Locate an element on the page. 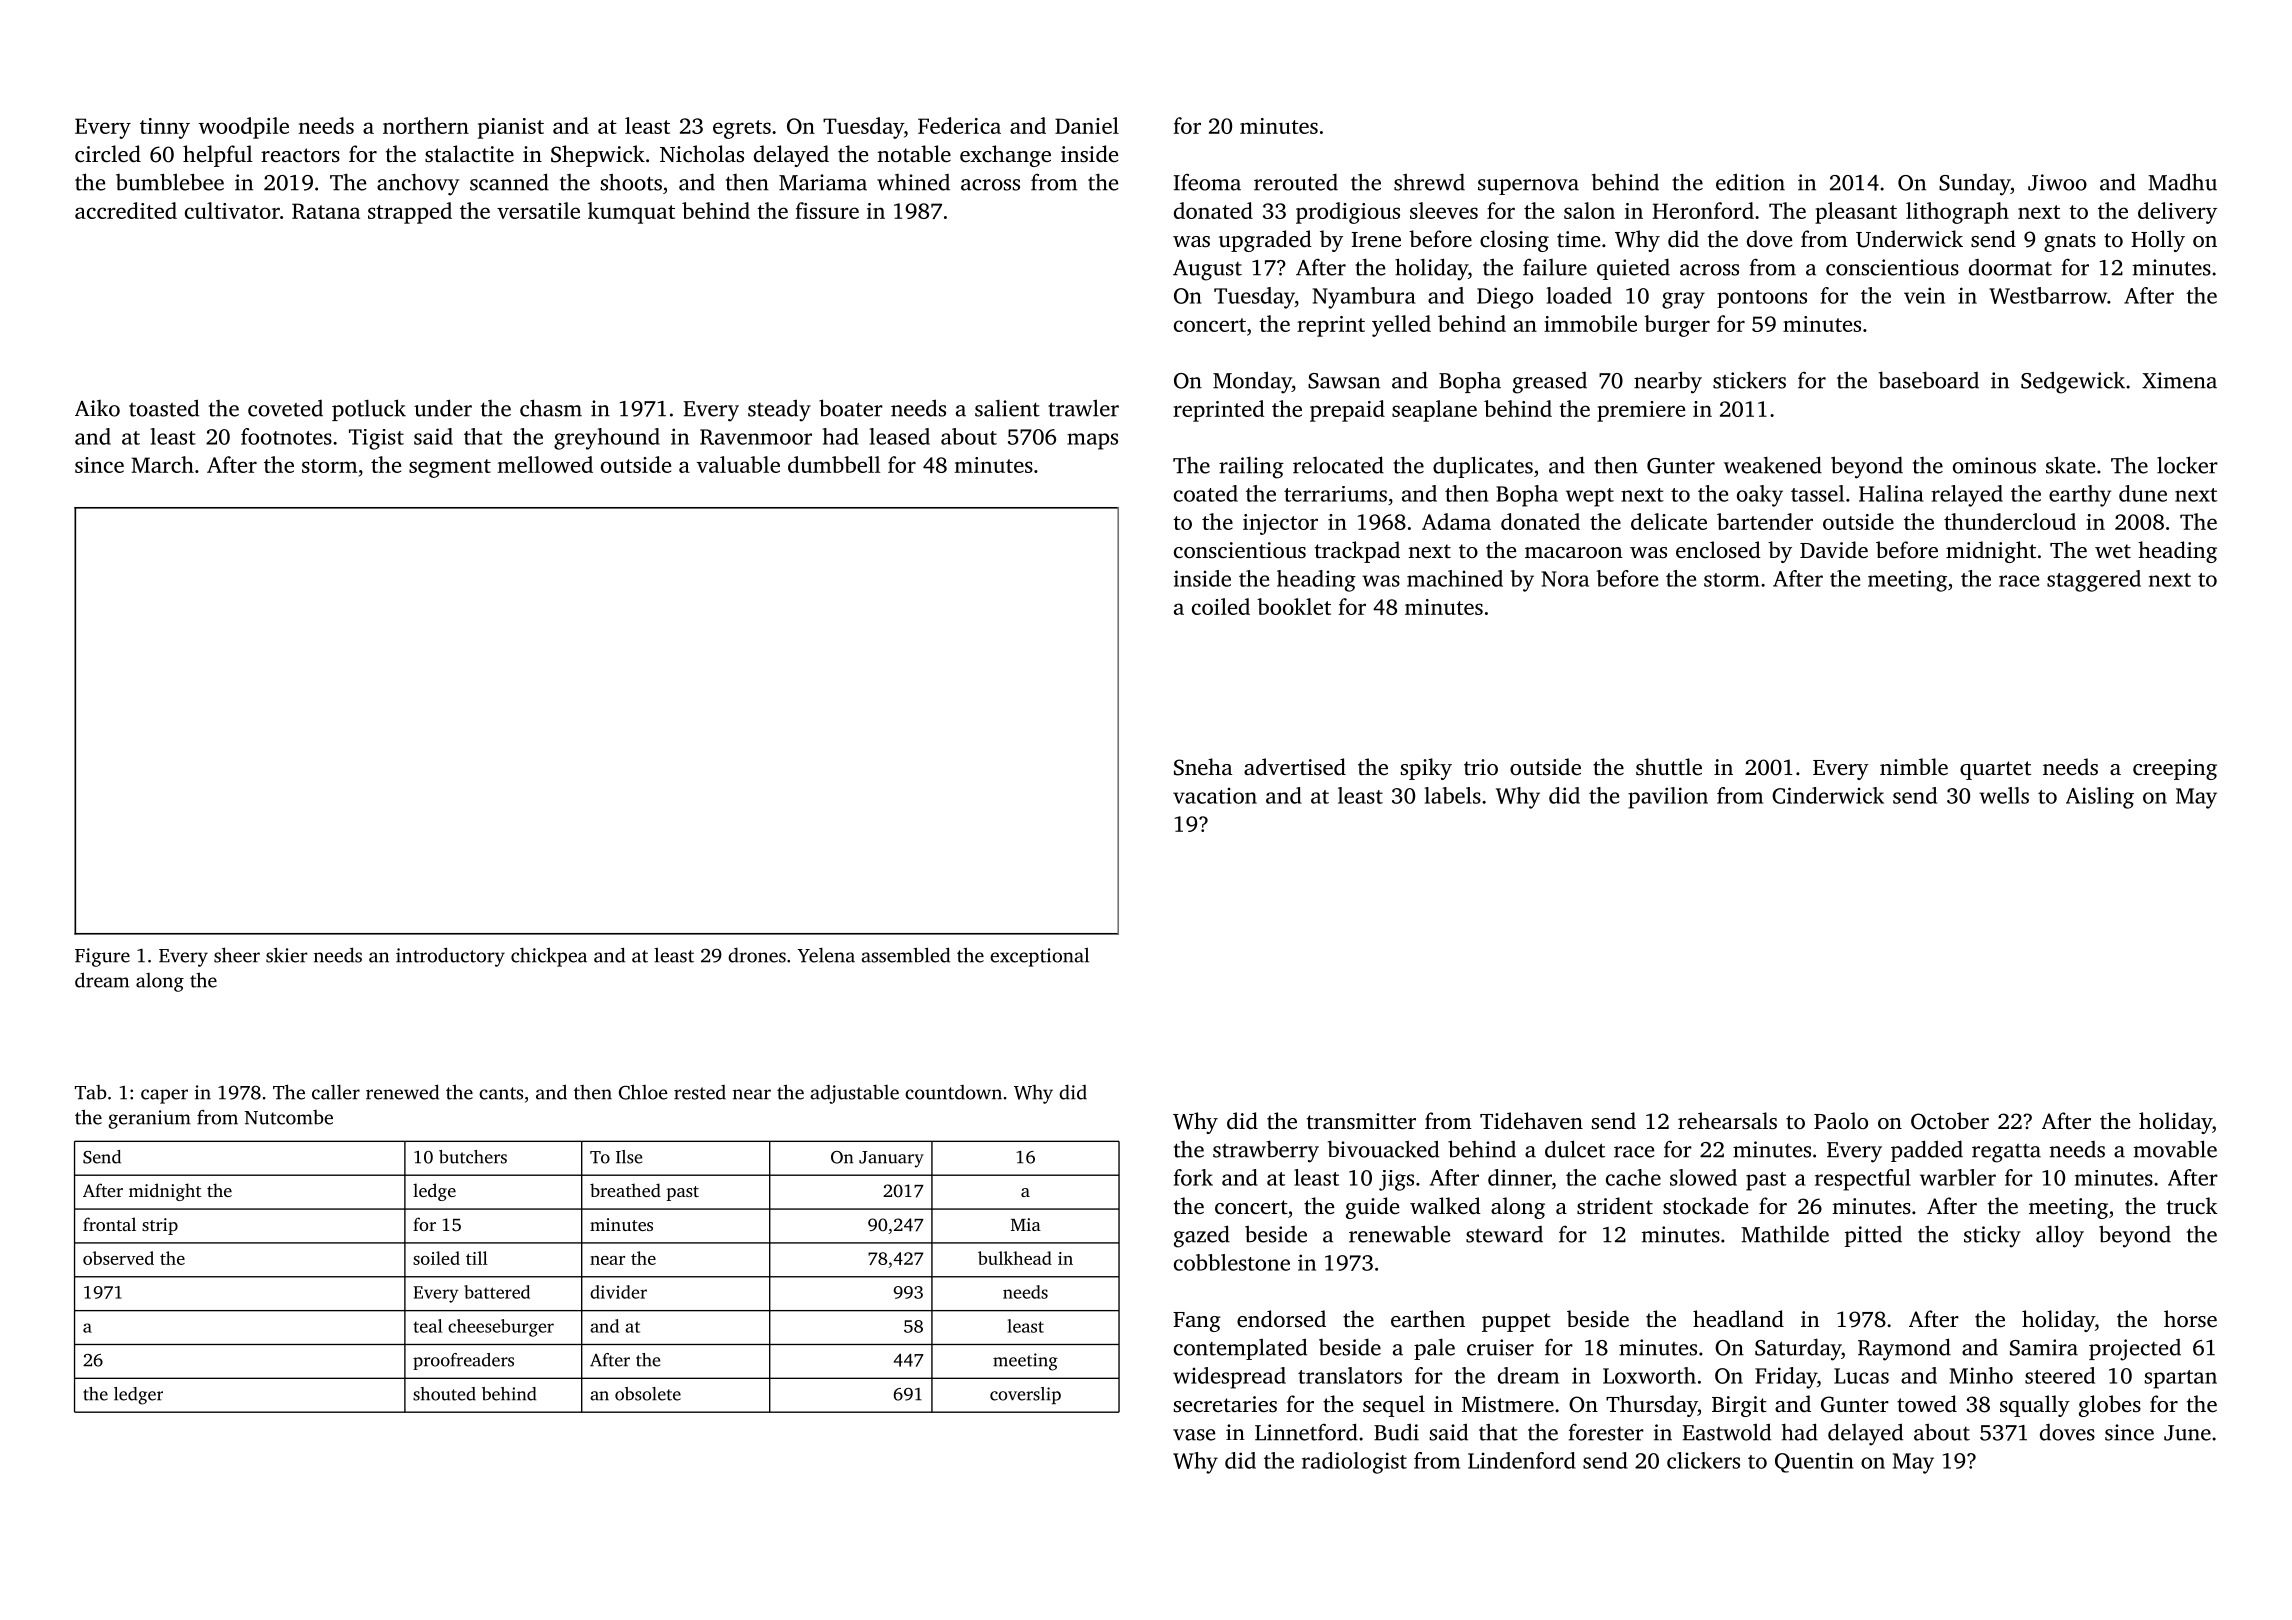 This image has width=2292, height=1620. movable is located at coordinates (2175, 1149).
